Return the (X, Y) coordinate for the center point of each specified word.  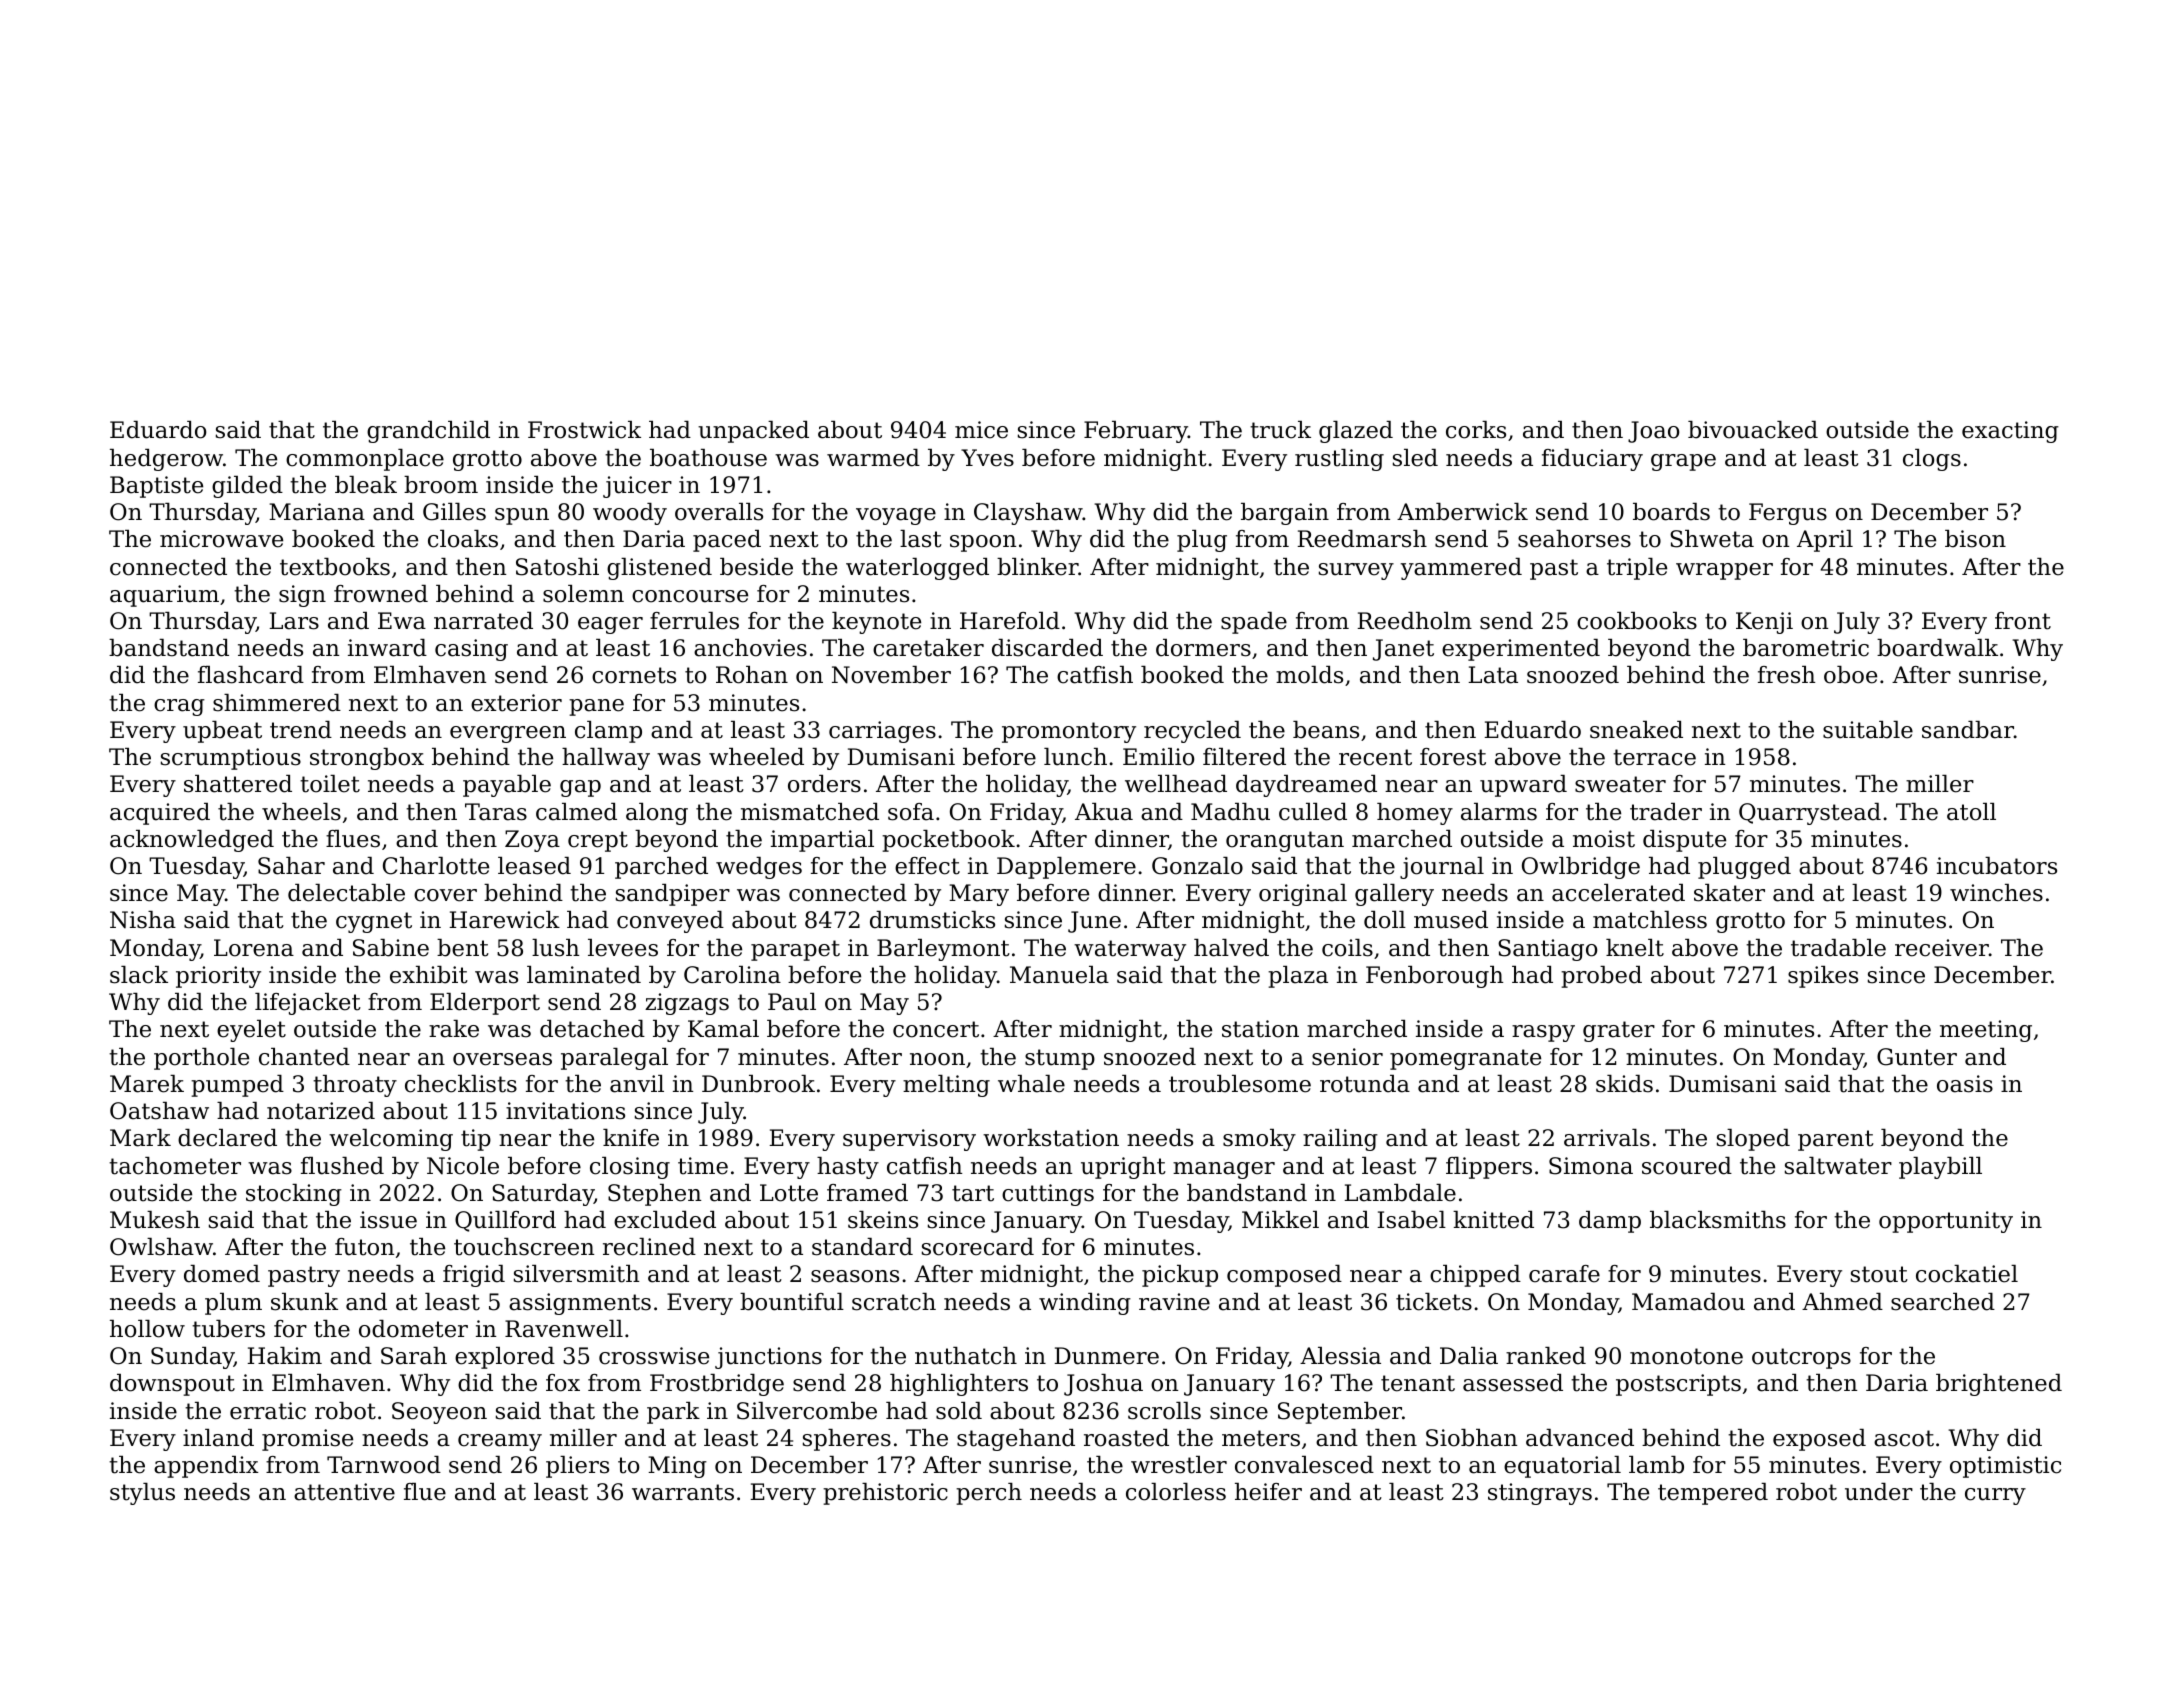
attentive (344, 1492)
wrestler (1179, 1465)
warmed (873, 458)
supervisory (909, 1140)
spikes (1823, 977)
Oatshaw (159, 1111)
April (1825, 541)
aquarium (164, 596)
